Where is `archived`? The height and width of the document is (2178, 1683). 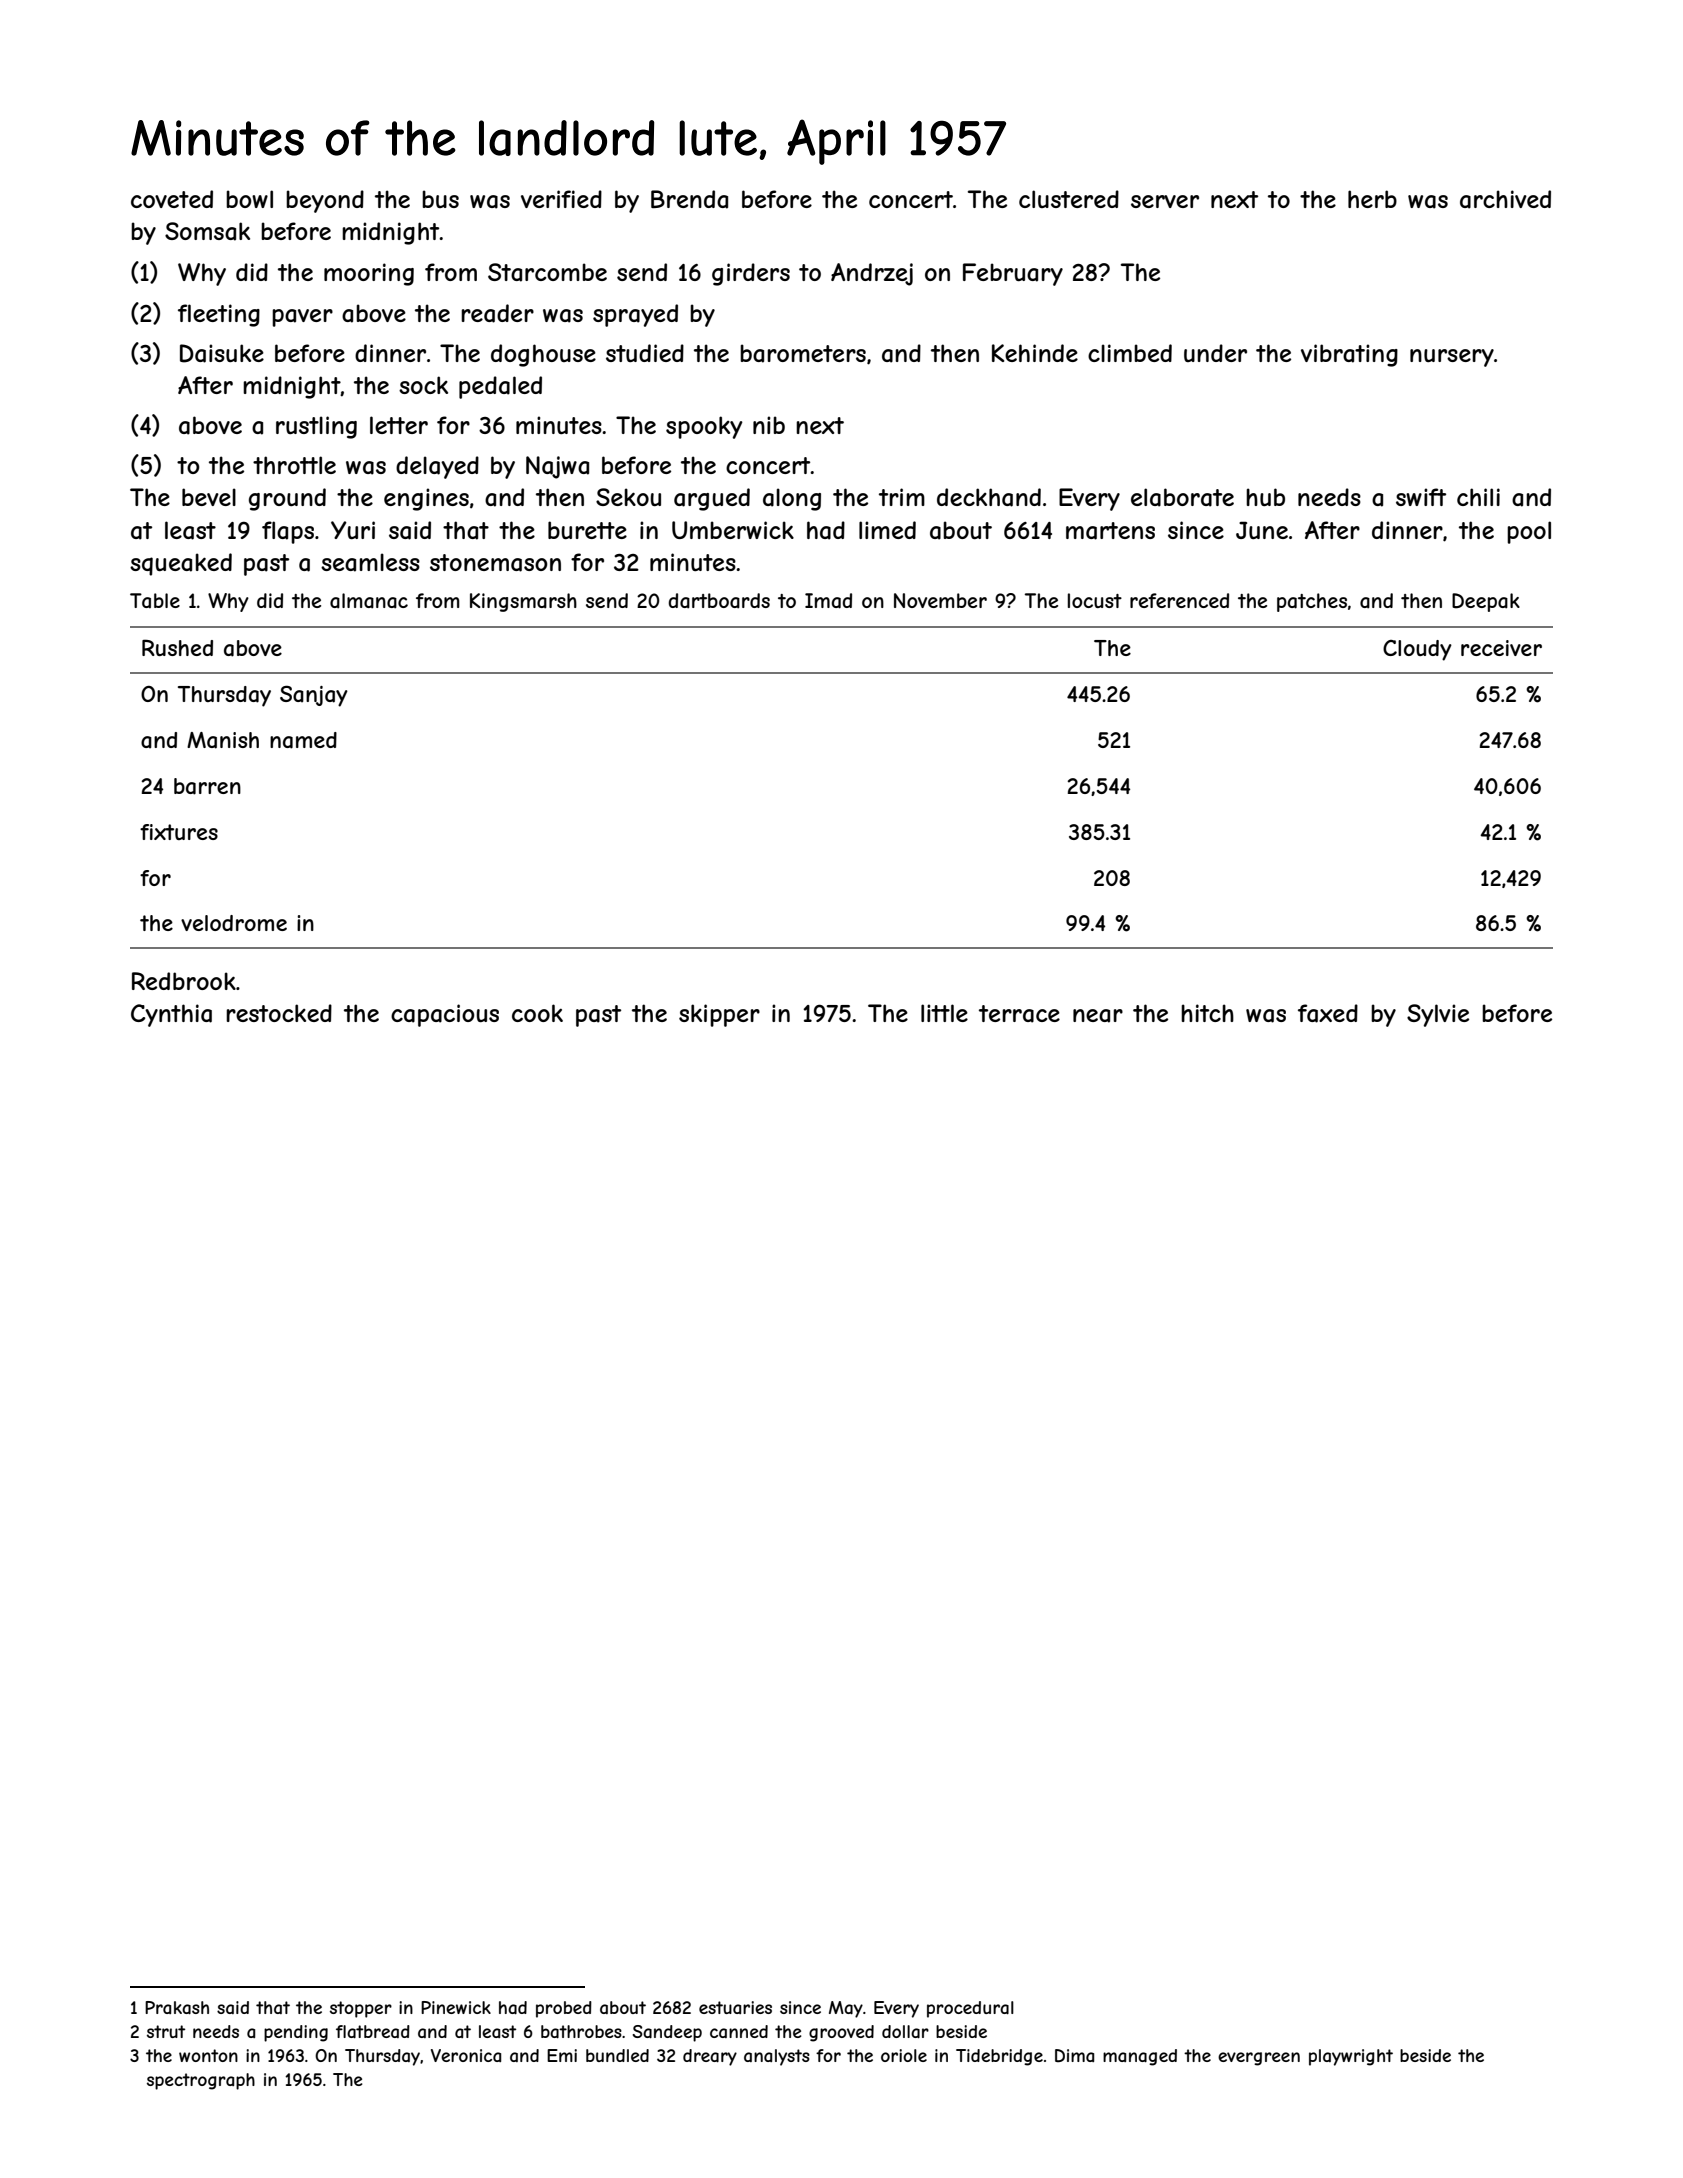 archived is located at coordinates (1505, 199).
